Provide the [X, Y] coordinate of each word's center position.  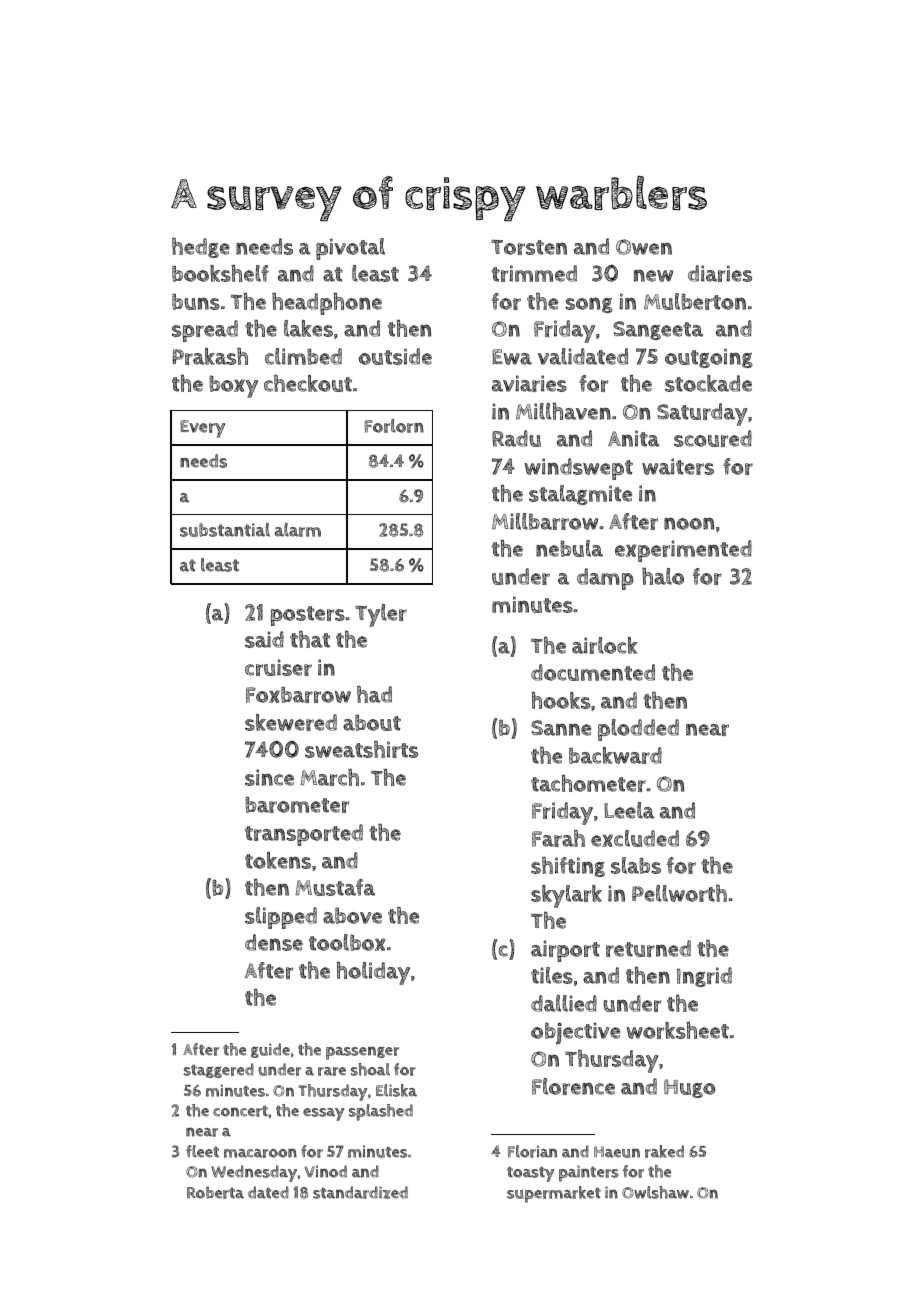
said [264, 639]
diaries [720, 273]
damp [605, 579]
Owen [644, 247]
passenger [362, 1053]
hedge [201, 248]
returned [648, 948]
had [374, 694]
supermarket [554, 1194]
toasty [530, 1174]
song [589, 305]
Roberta [215, 1192]
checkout [308, 383]
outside [395, 356]
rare [332, 1071]
